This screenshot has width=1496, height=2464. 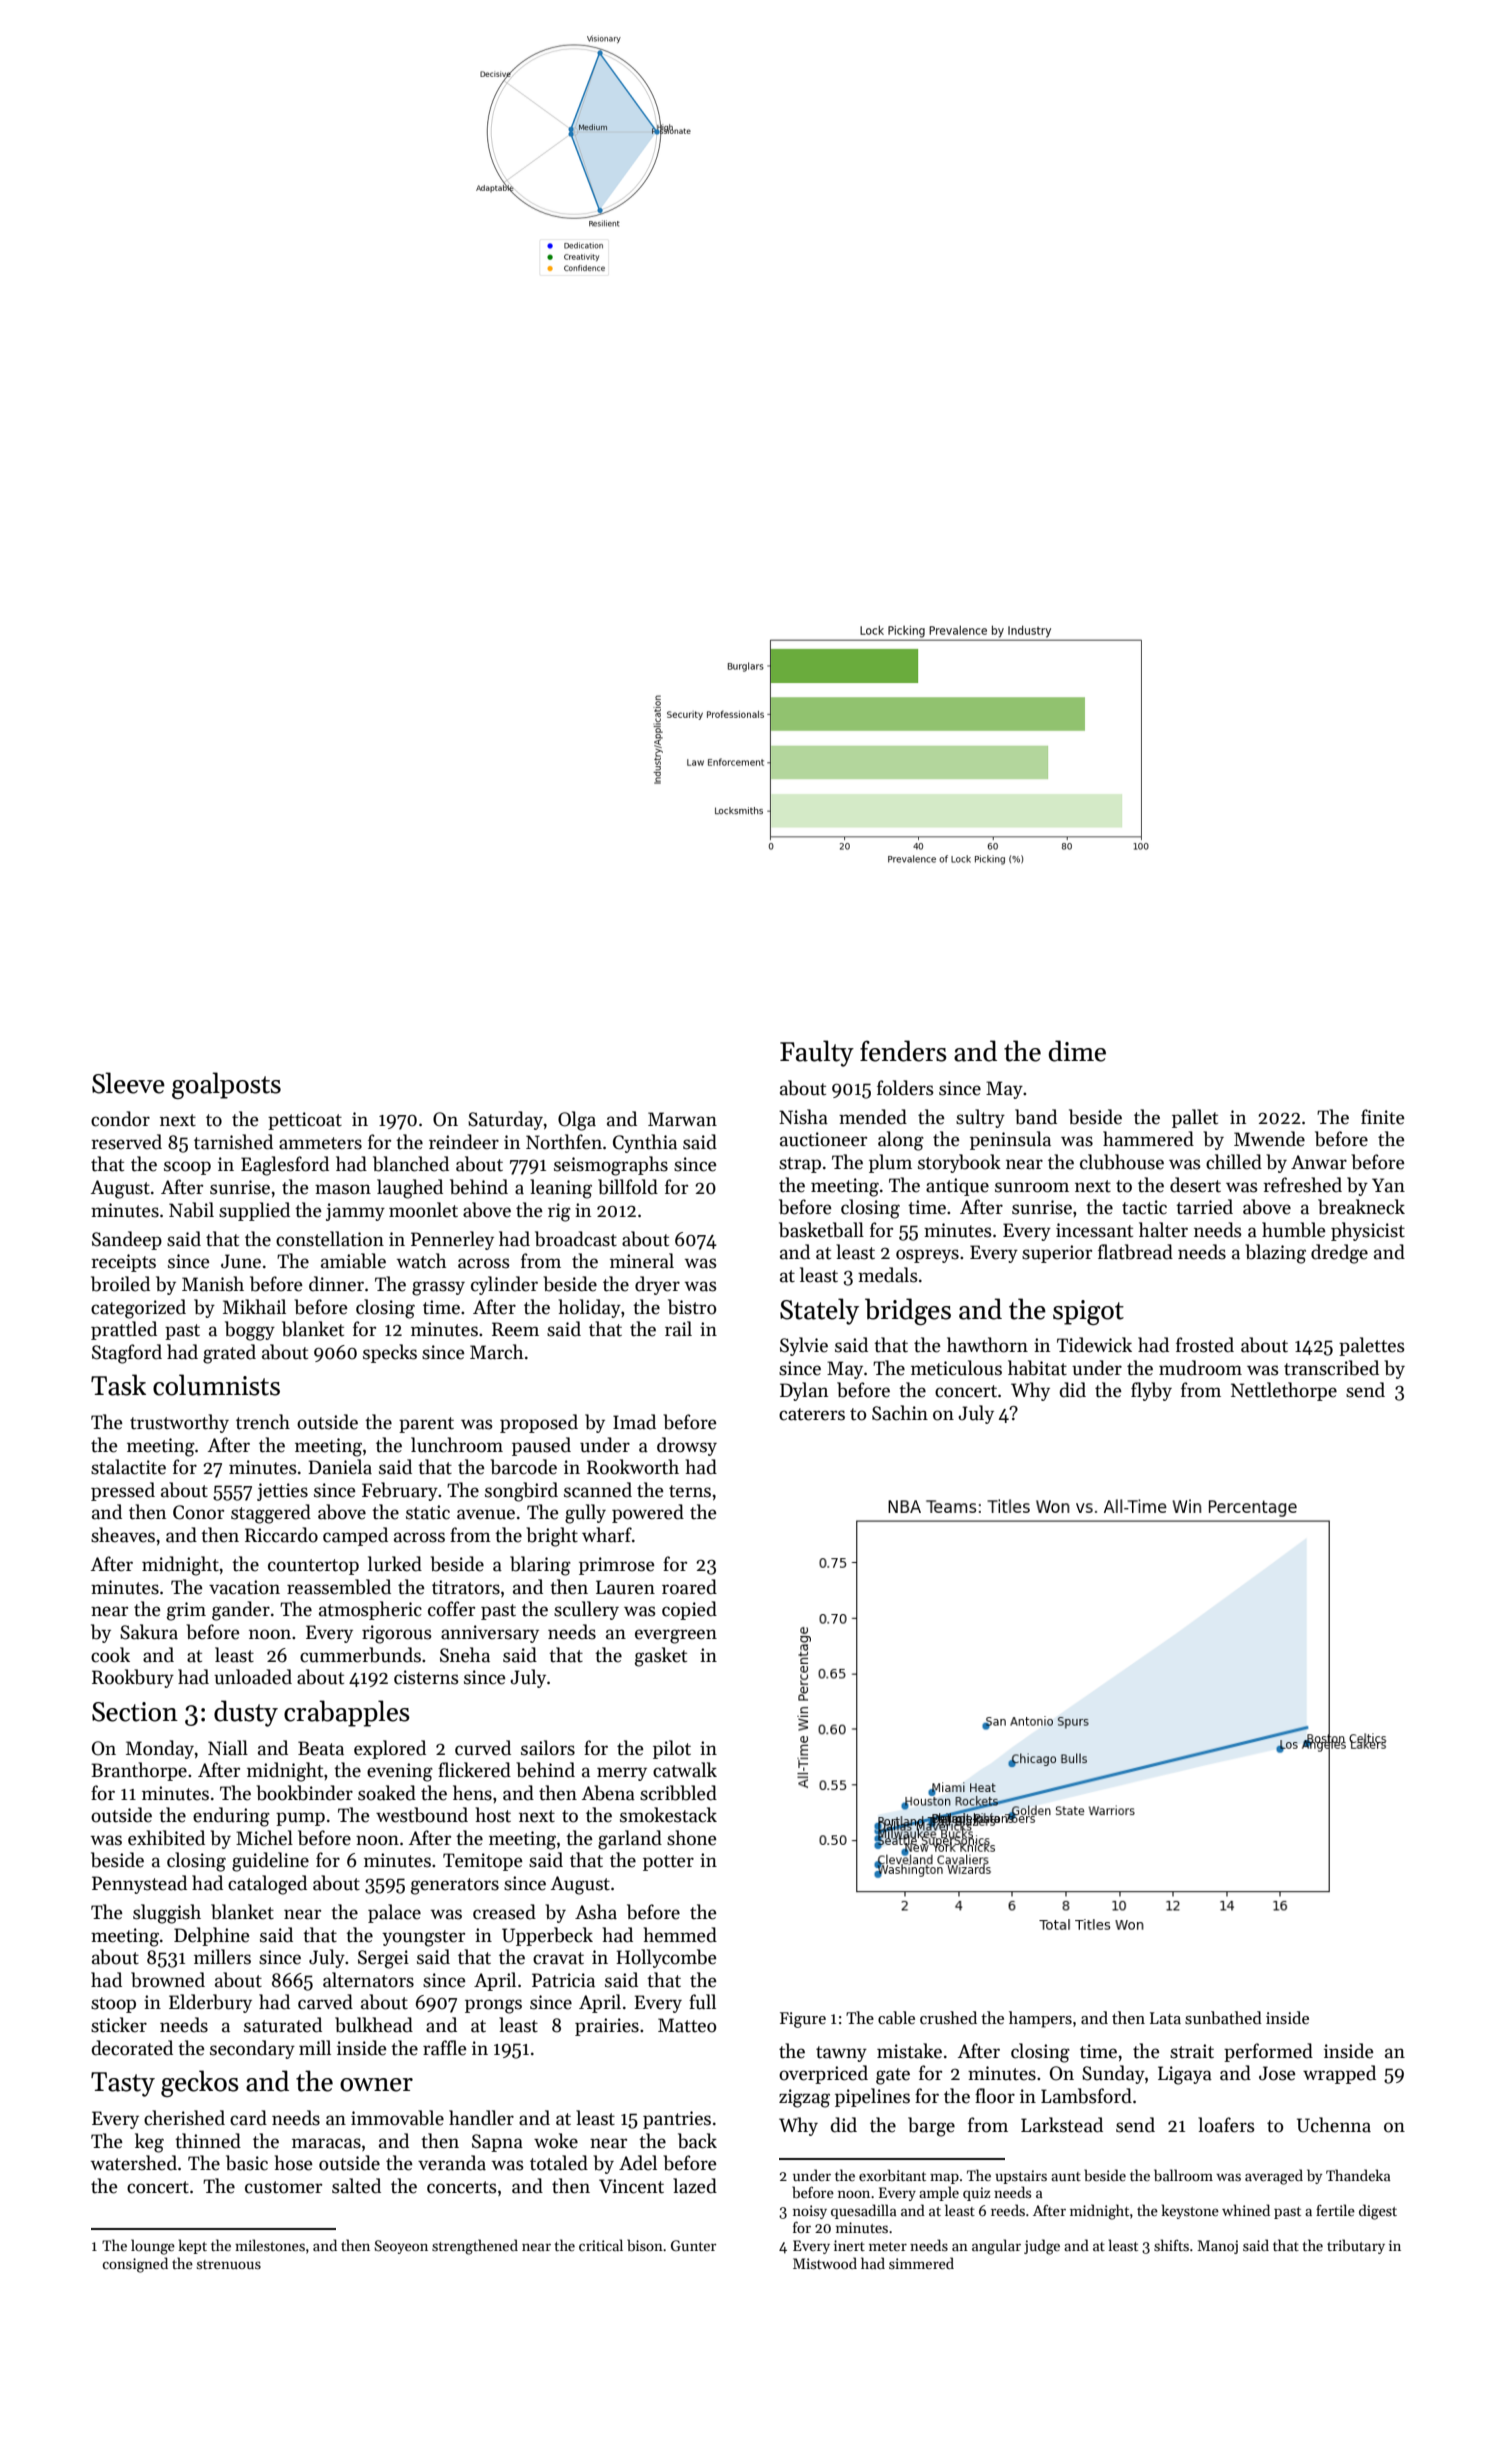 I want to click on hemmed, so click(x=680, y=1935).
